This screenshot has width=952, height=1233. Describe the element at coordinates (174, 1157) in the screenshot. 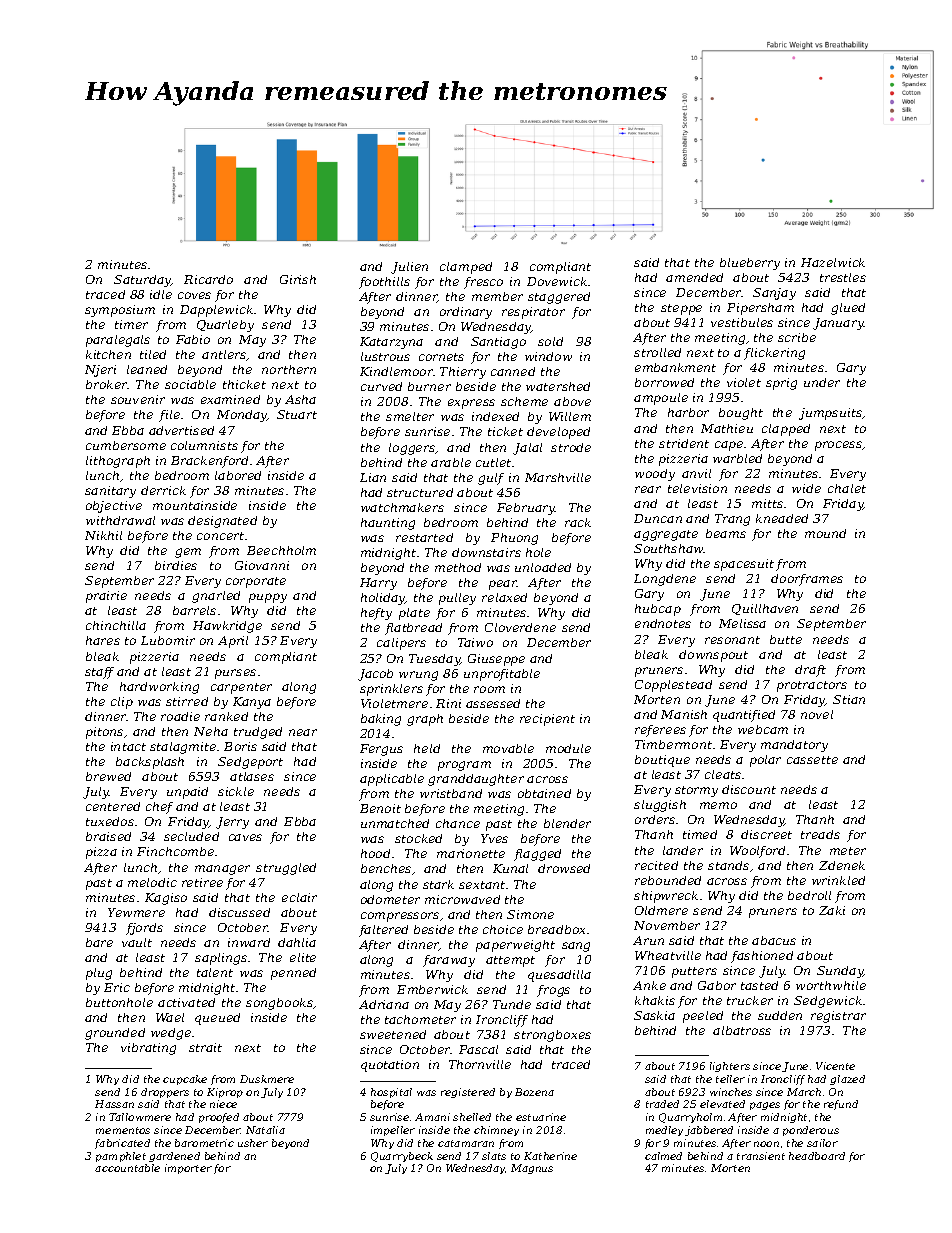

I see `gardened` at that location.
